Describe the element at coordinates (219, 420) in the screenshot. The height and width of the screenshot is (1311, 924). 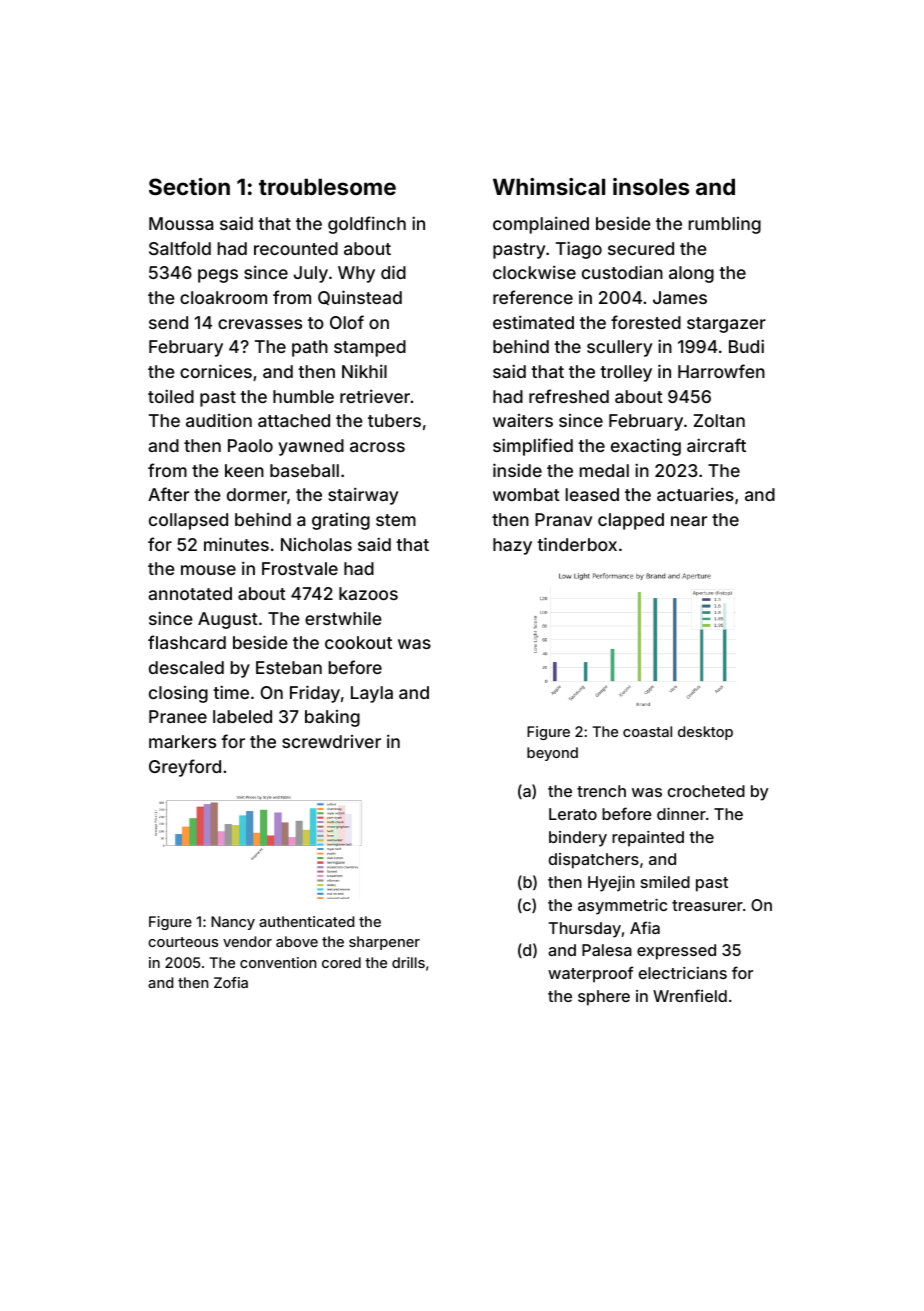
I see `audition` at that location.
